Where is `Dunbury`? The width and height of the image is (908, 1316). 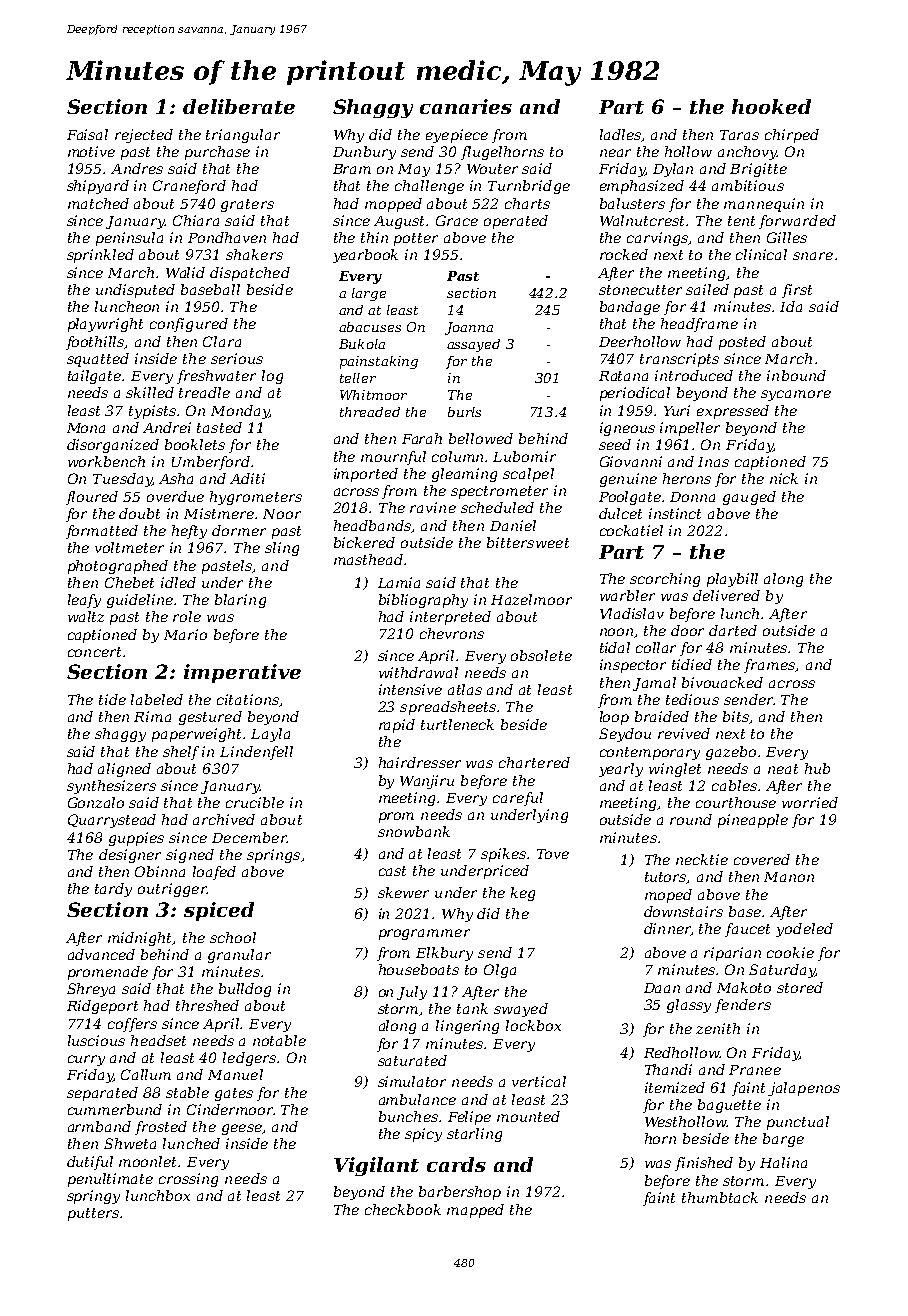
Dunbury is located at coordinates (364, 153).
